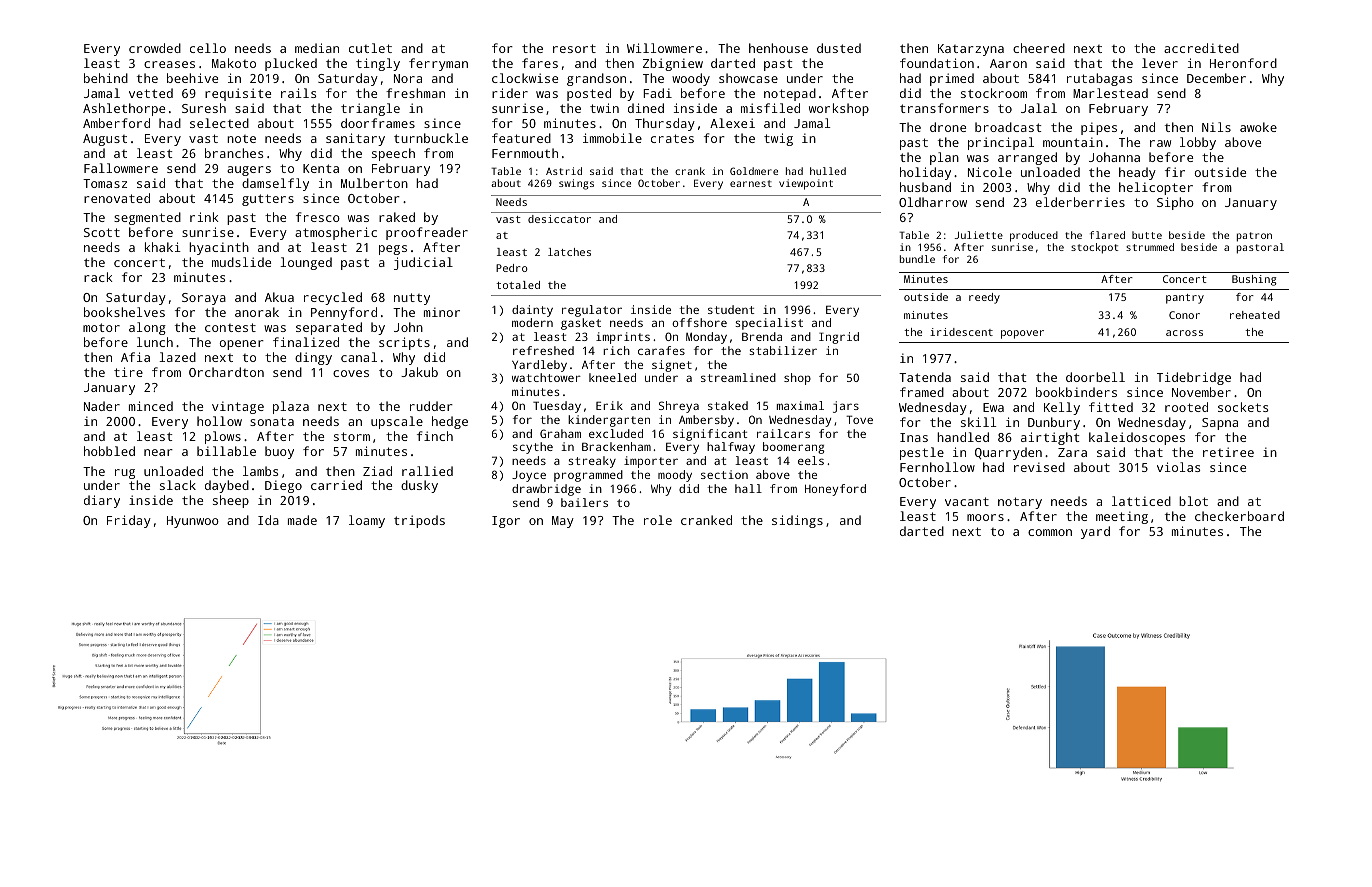 The width and height of the page is (1372, 887). I want to click on accredited, so click(1201, 48).
